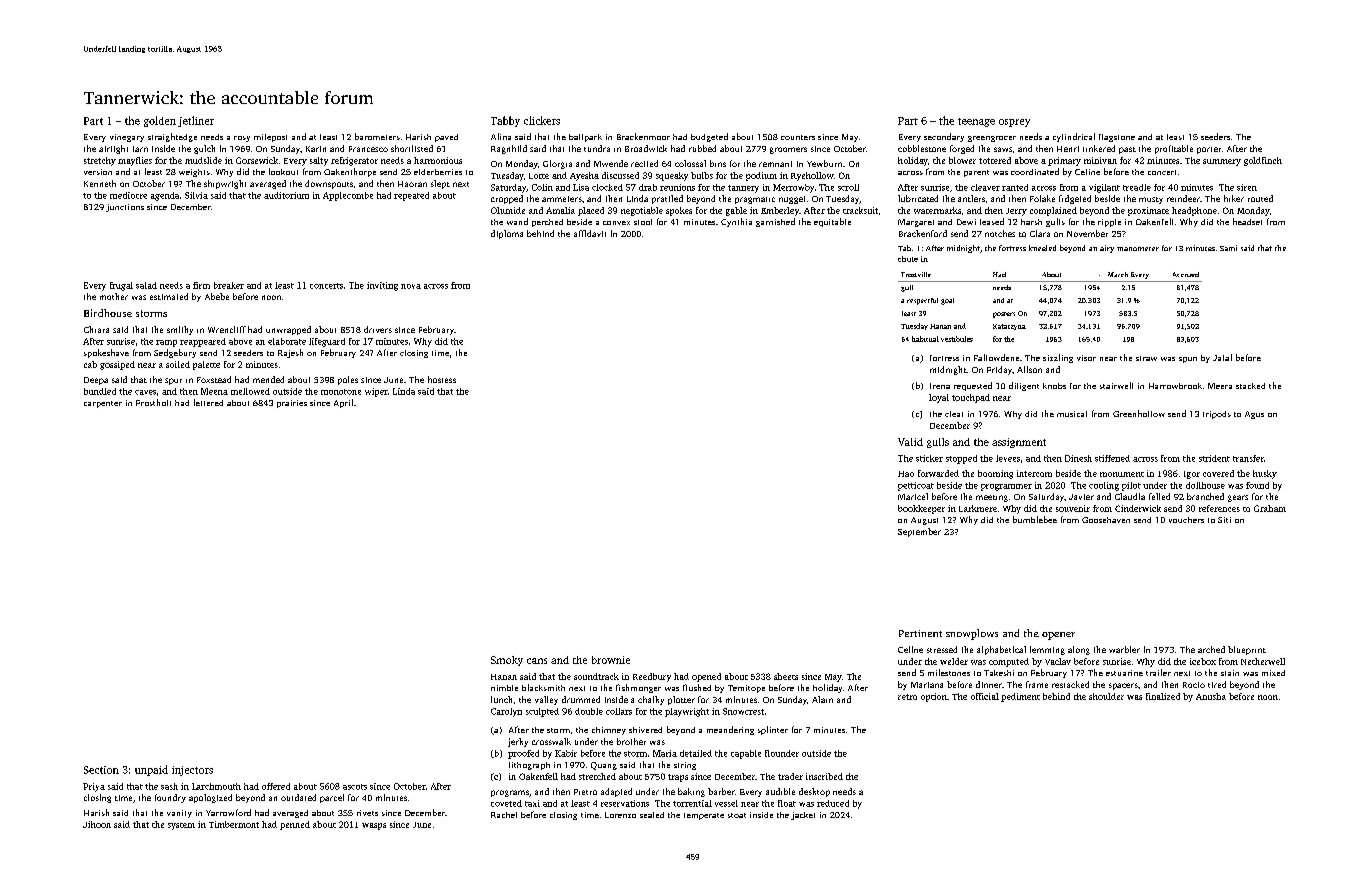 The width and height of the screenshot is (1372, 887). What do you see at coordinates (1106, 520) in the screenshot?
I see `Goosehaven` at bounding box center [1106, 520].
